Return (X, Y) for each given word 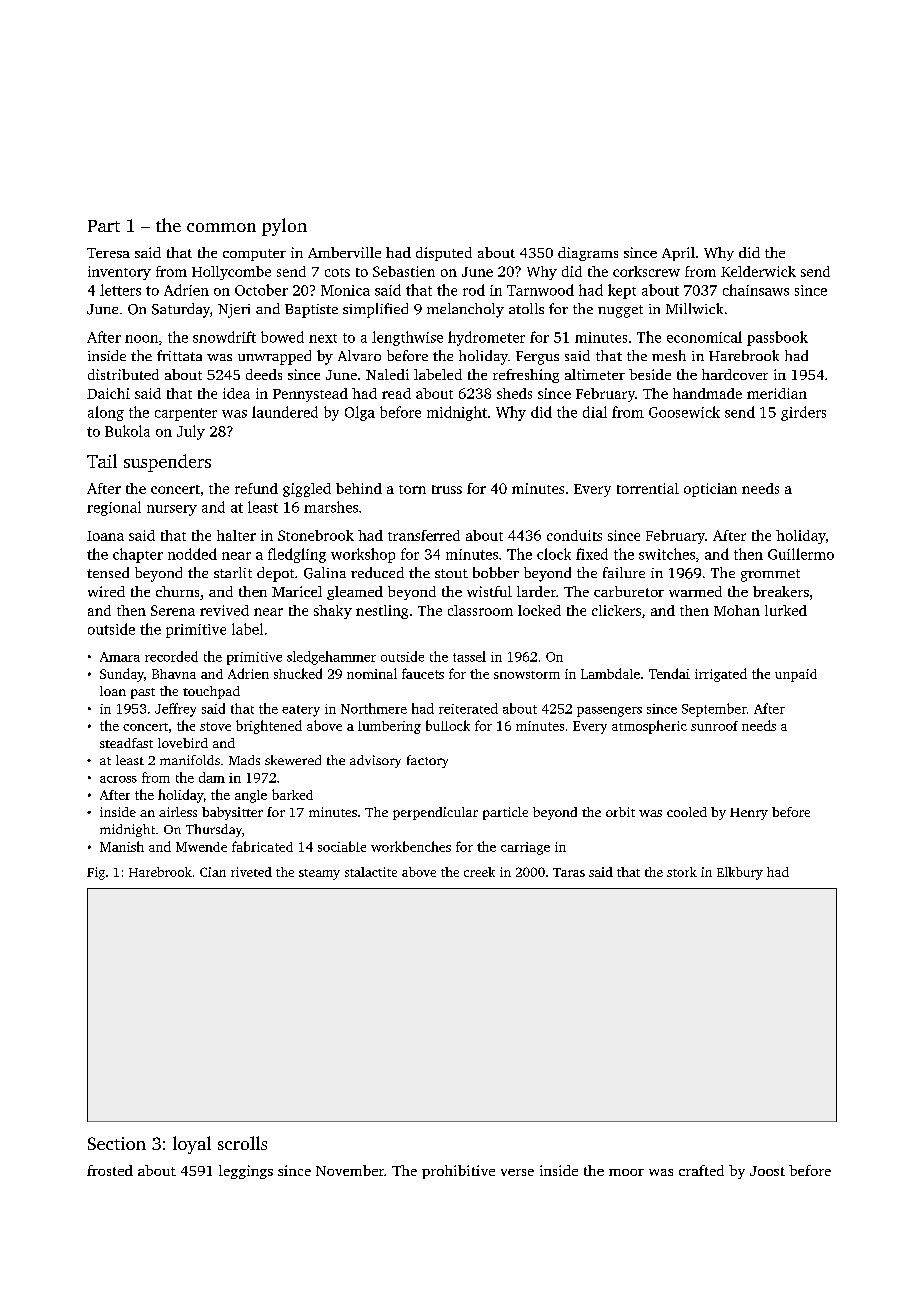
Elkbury (740, 873)
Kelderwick (758, 271)
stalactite (371, 872)
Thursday (214, 830)
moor (626, 1172)
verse (517, 1172)
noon (141, 339)
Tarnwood (540, 290)
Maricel (297, 591)
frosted (110, 1170)
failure (624, 572)
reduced (377, 572)
